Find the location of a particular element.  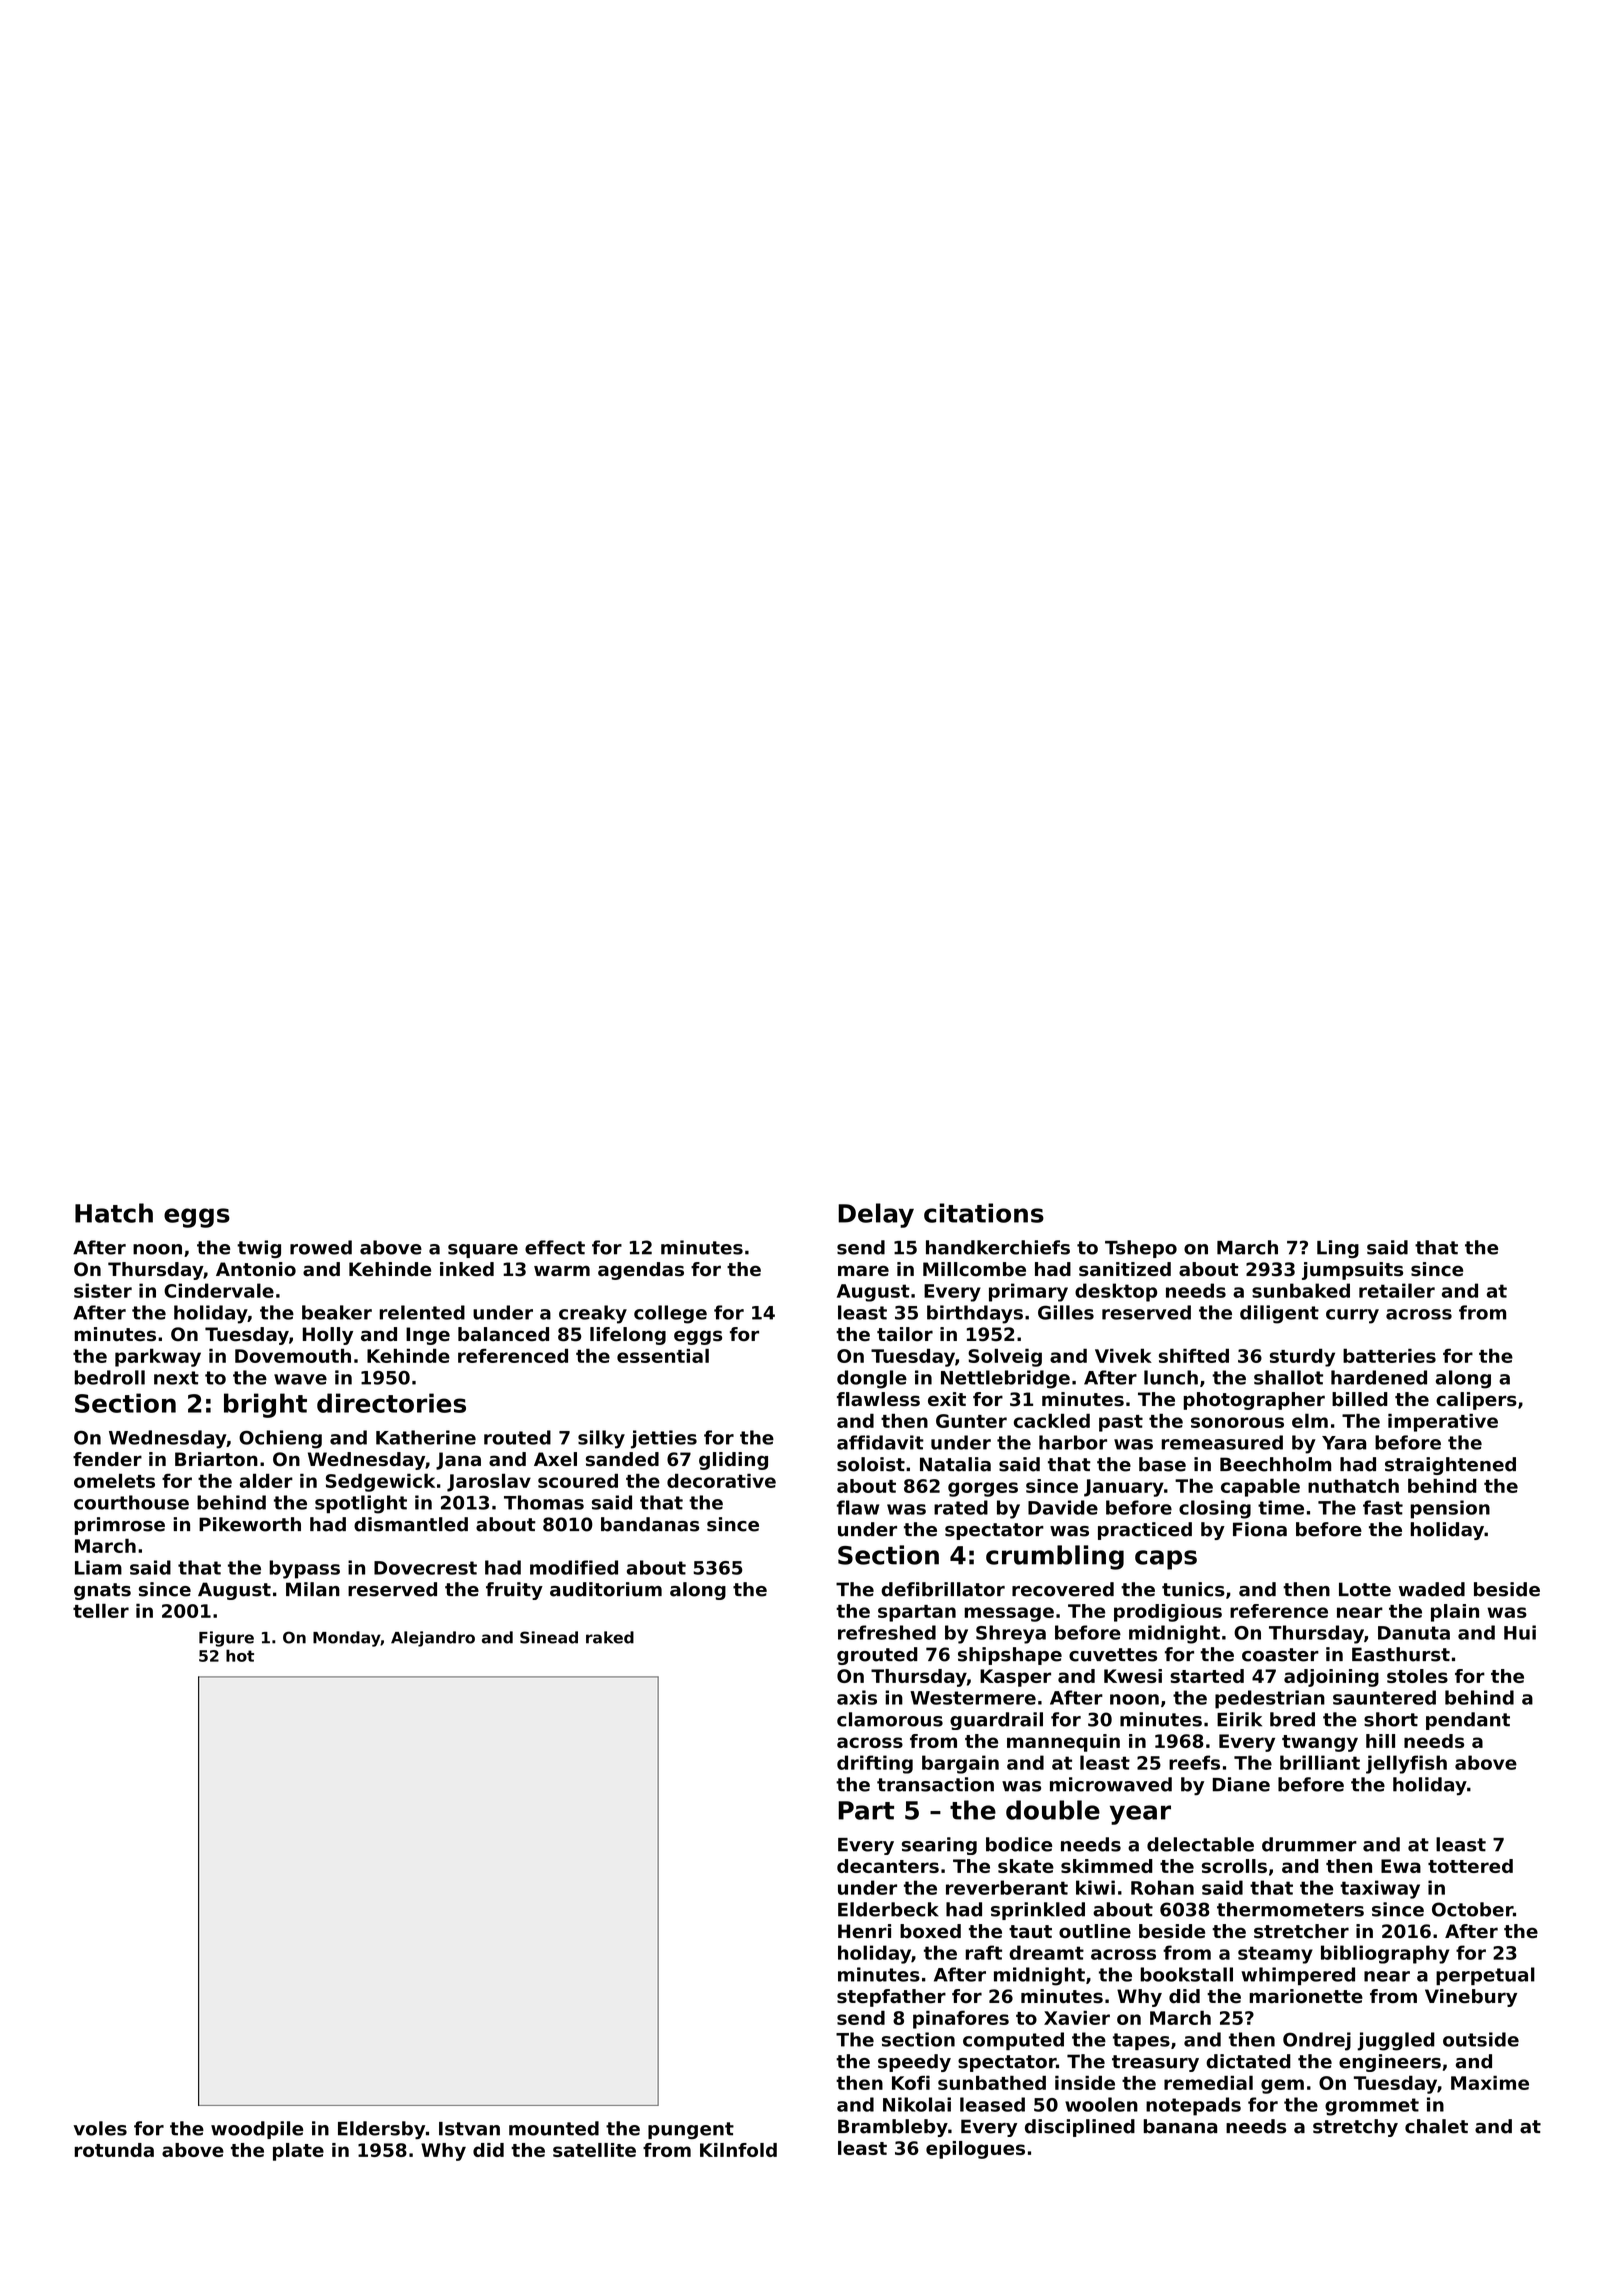

plate is located at coordinates (298, 2152).
